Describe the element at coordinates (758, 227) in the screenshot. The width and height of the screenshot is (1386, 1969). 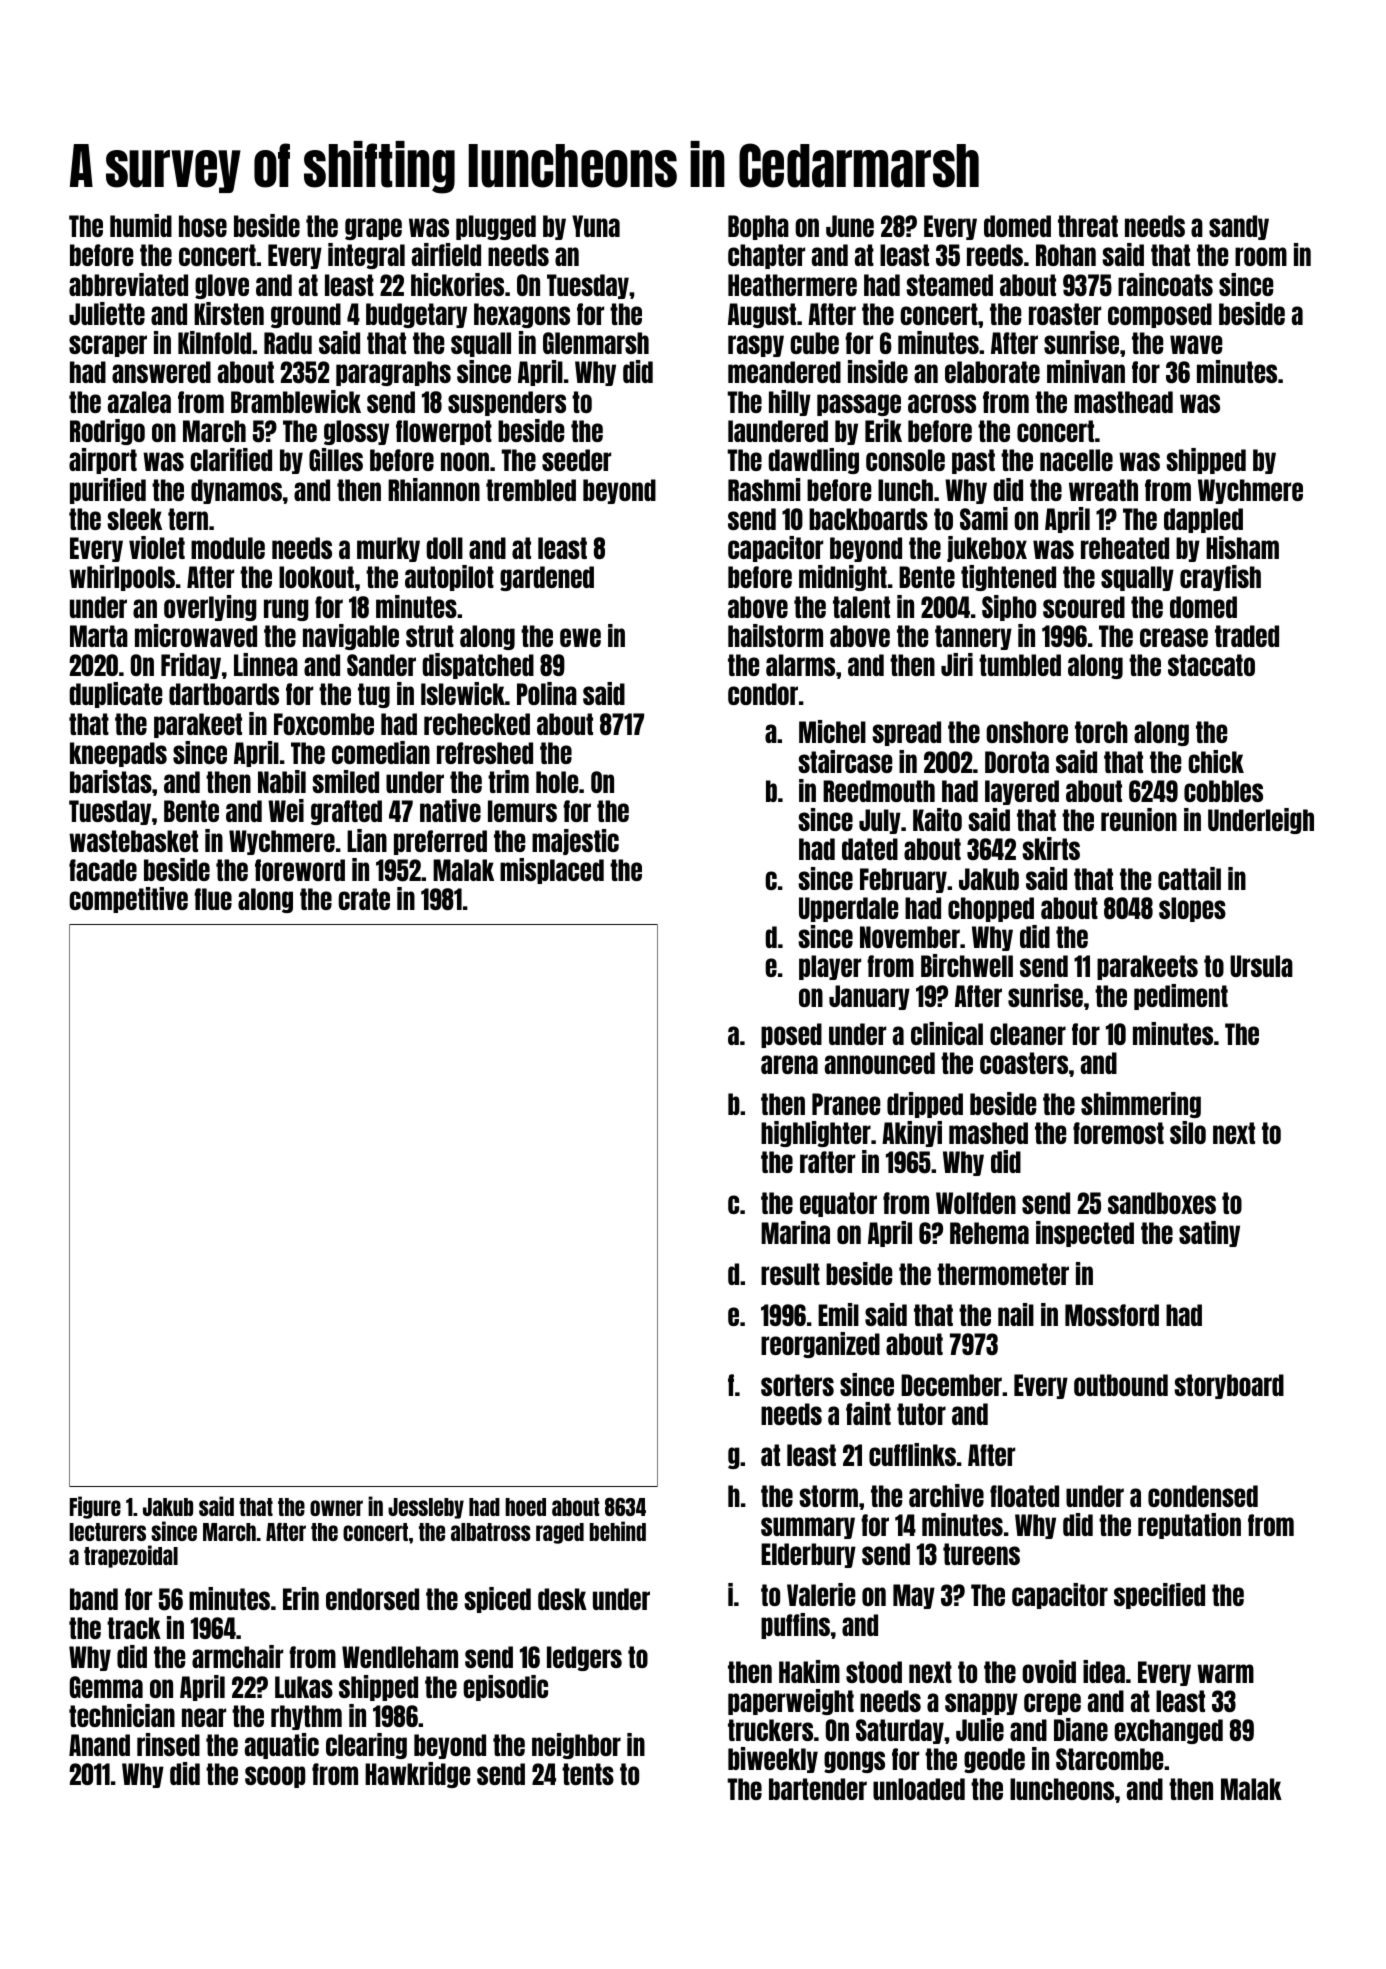
I see `Bopha` at that location.
